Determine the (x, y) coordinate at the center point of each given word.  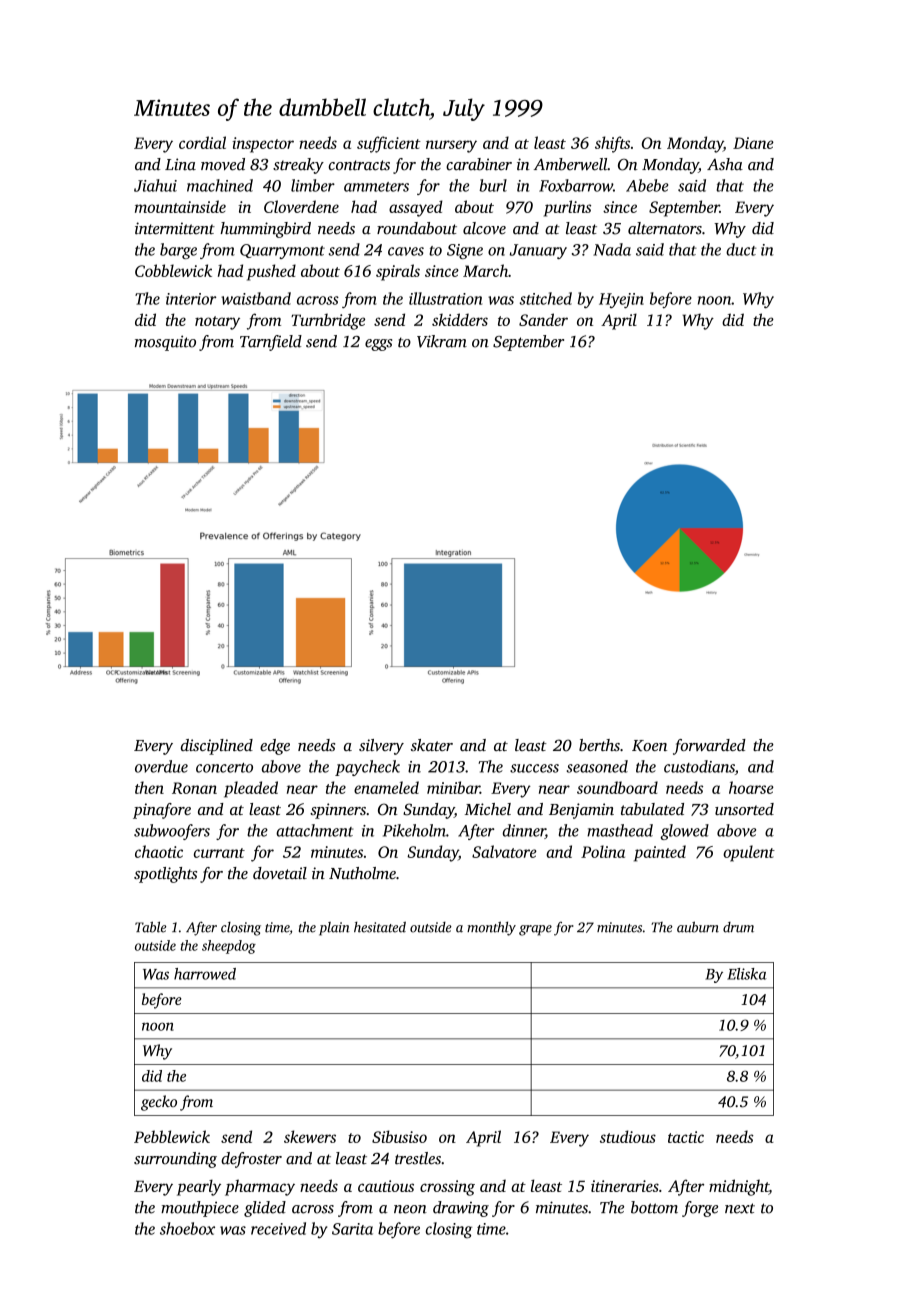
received (278, 1228)
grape (535, 930)
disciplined (217, 747)
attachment (314, 830)
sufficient (389, 144)
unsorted (744, 809)
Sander (543, 319)
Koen (649, 746)
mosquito (165, 343)
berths (599, 745)
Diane (753, 143)
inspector (263, 145)
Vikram (442, 341)
